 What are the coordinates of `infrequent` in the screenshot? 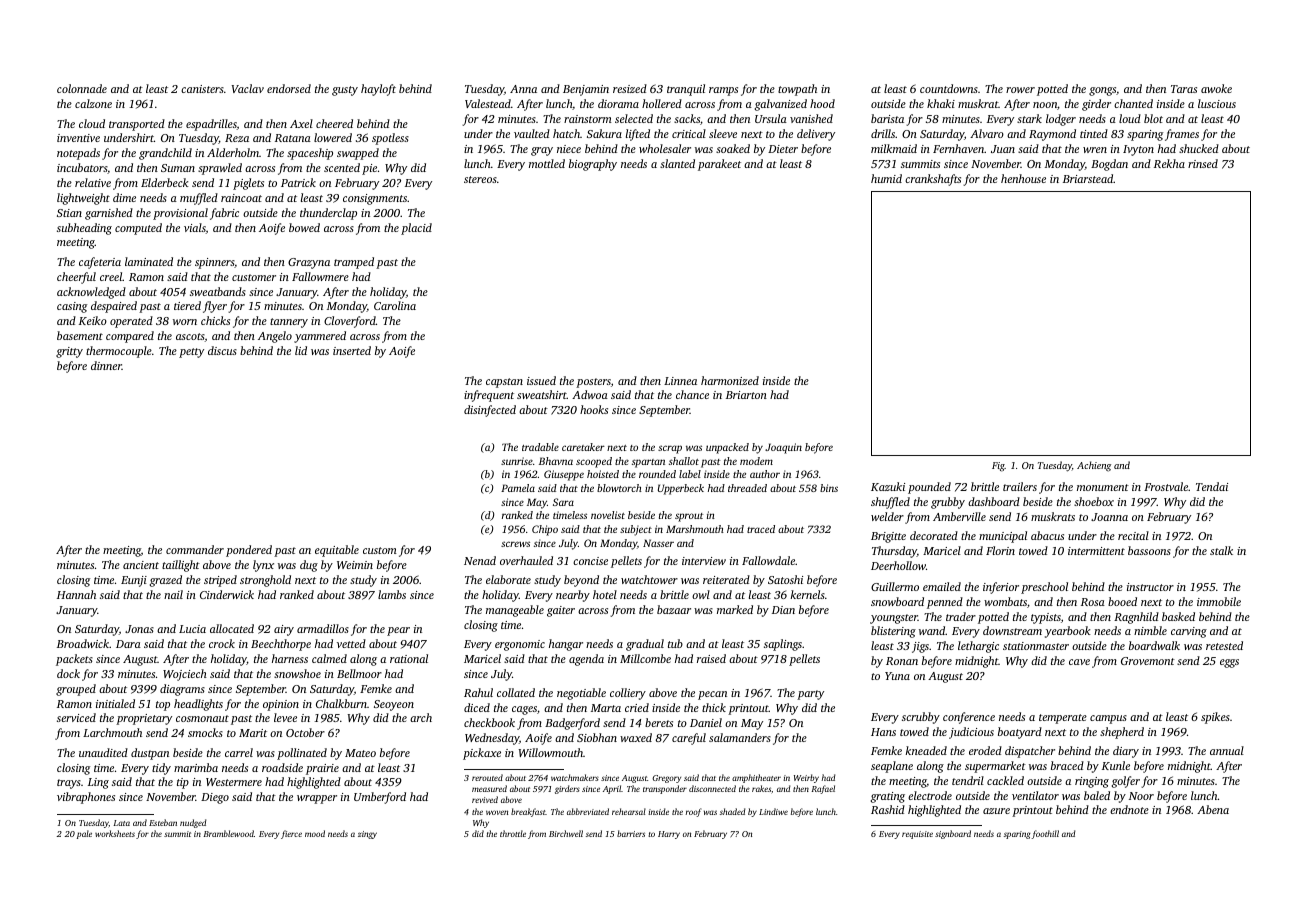 It's located at (489, 396).
